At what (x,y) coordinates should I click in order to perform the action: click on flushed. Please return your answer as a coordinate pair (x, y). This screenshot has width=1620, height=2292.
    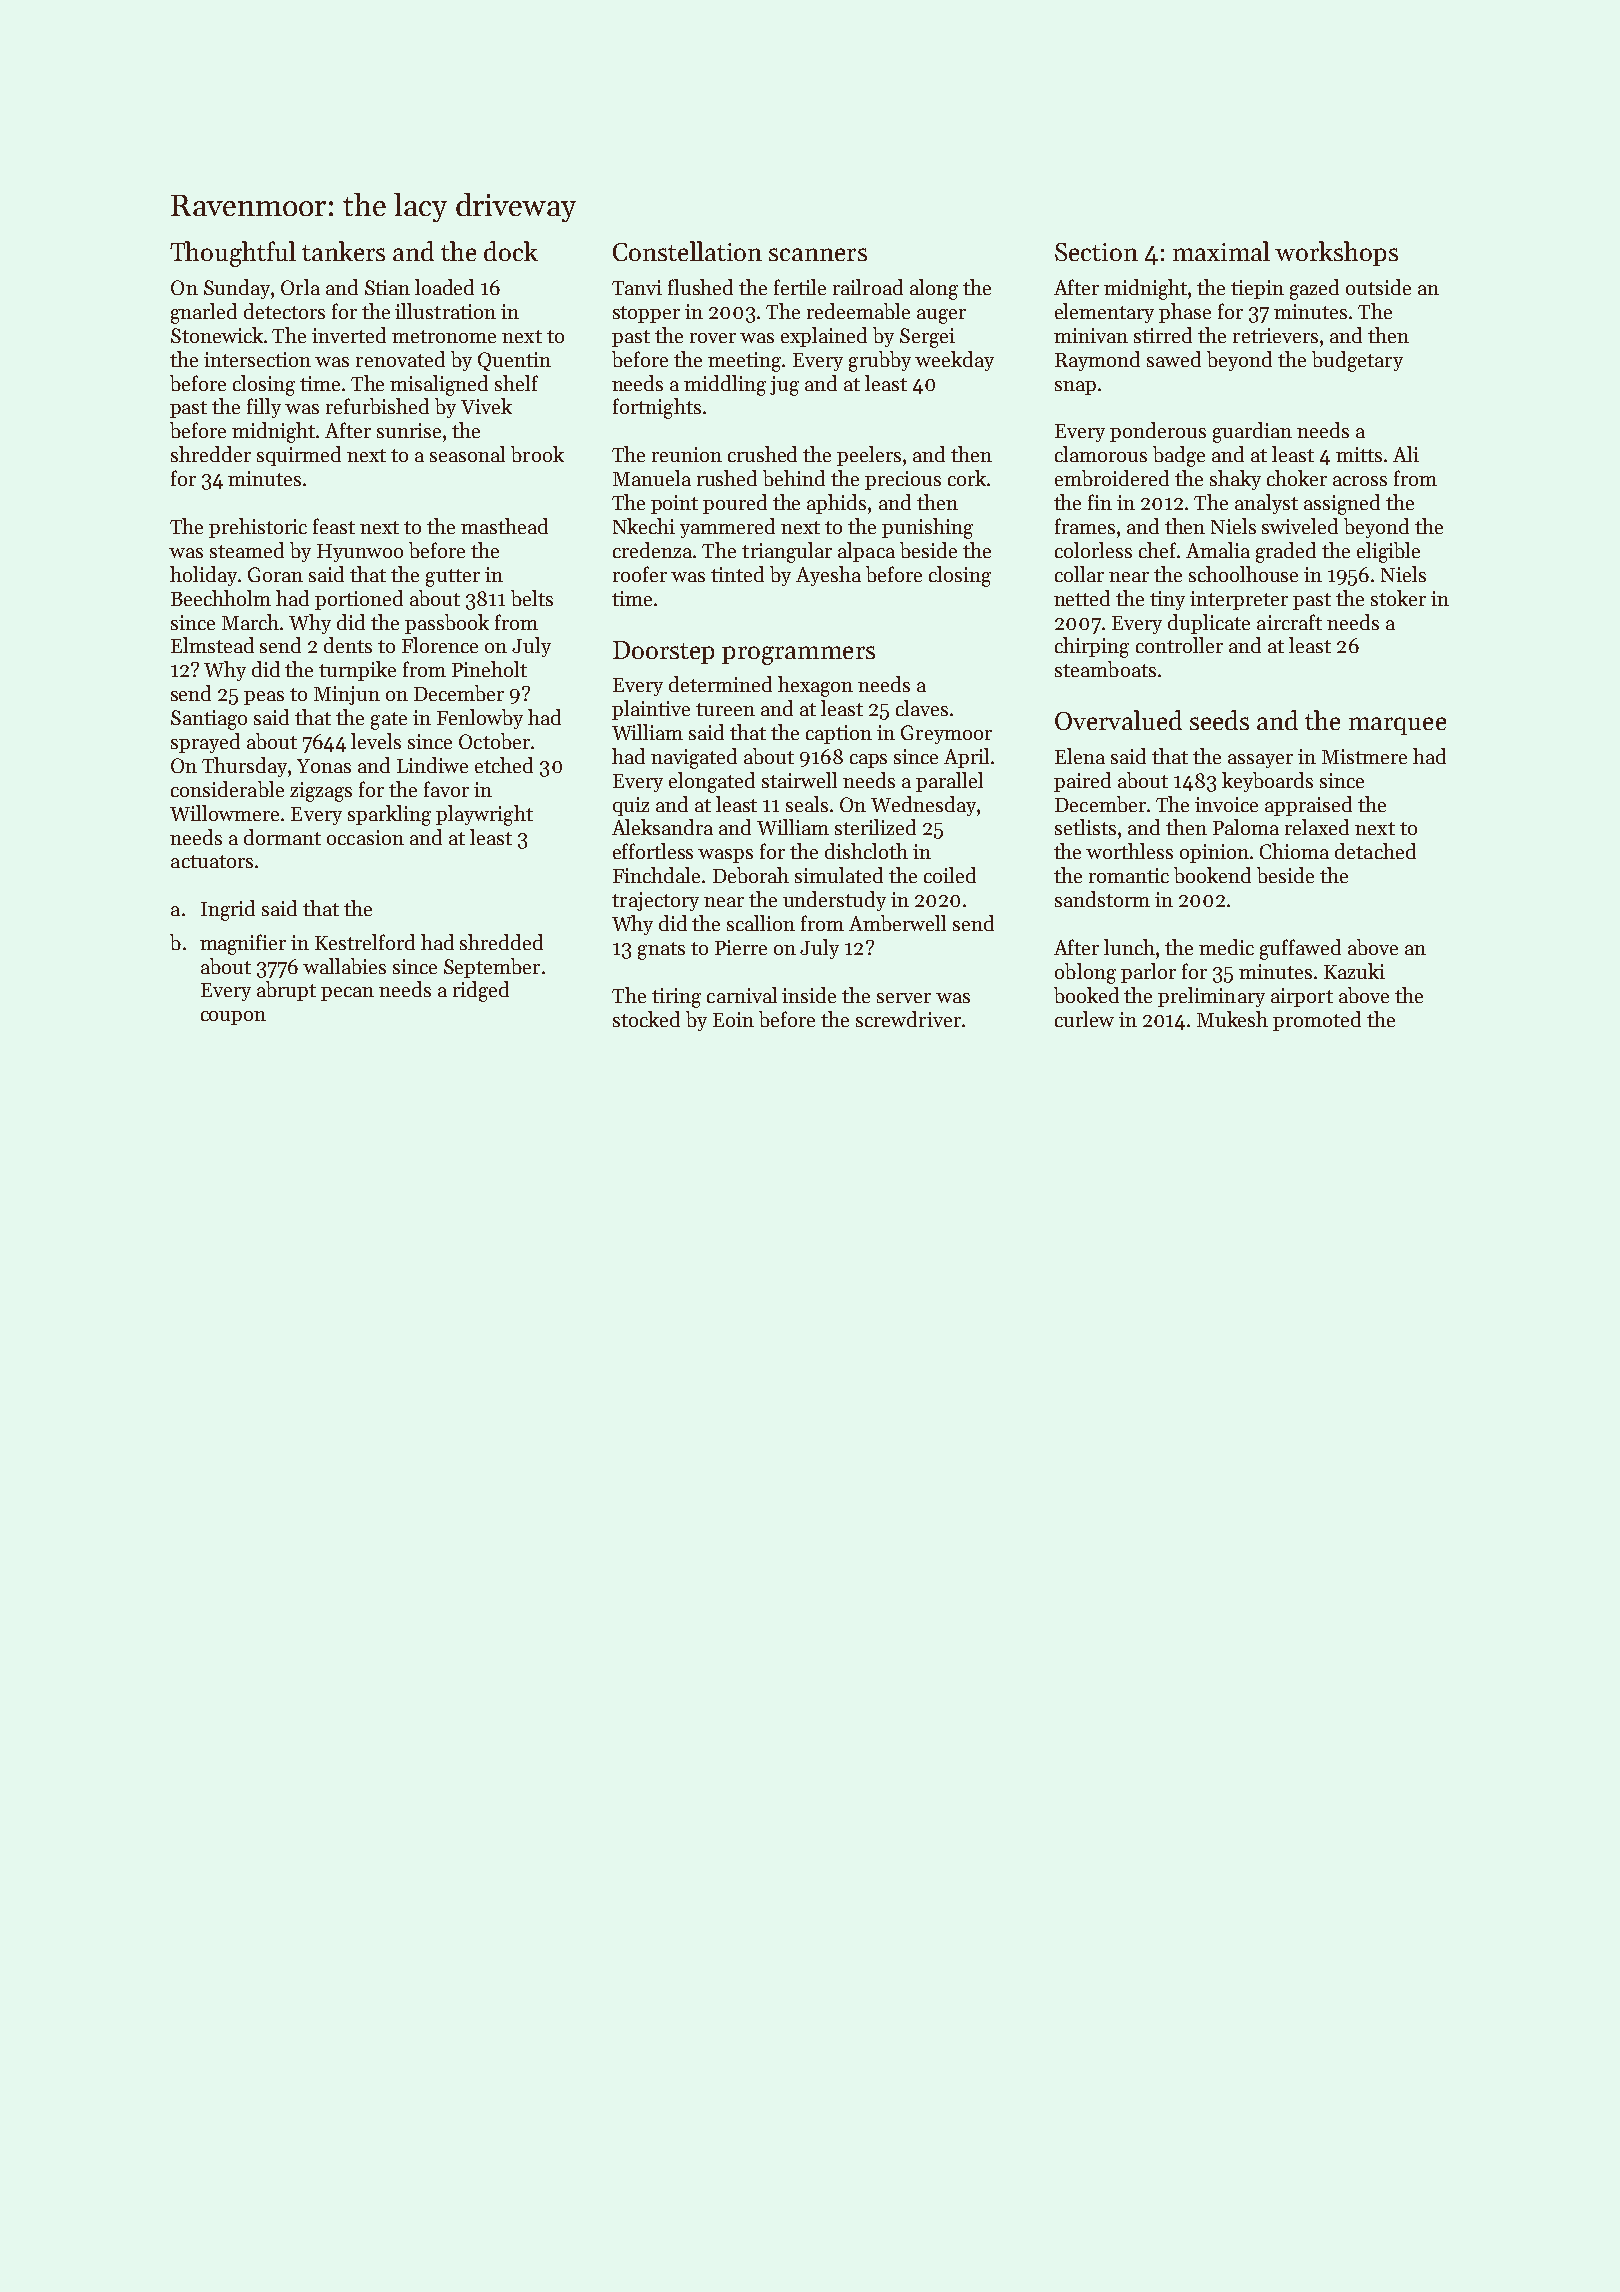
    Looking at the image, I should click on (700, 287).
